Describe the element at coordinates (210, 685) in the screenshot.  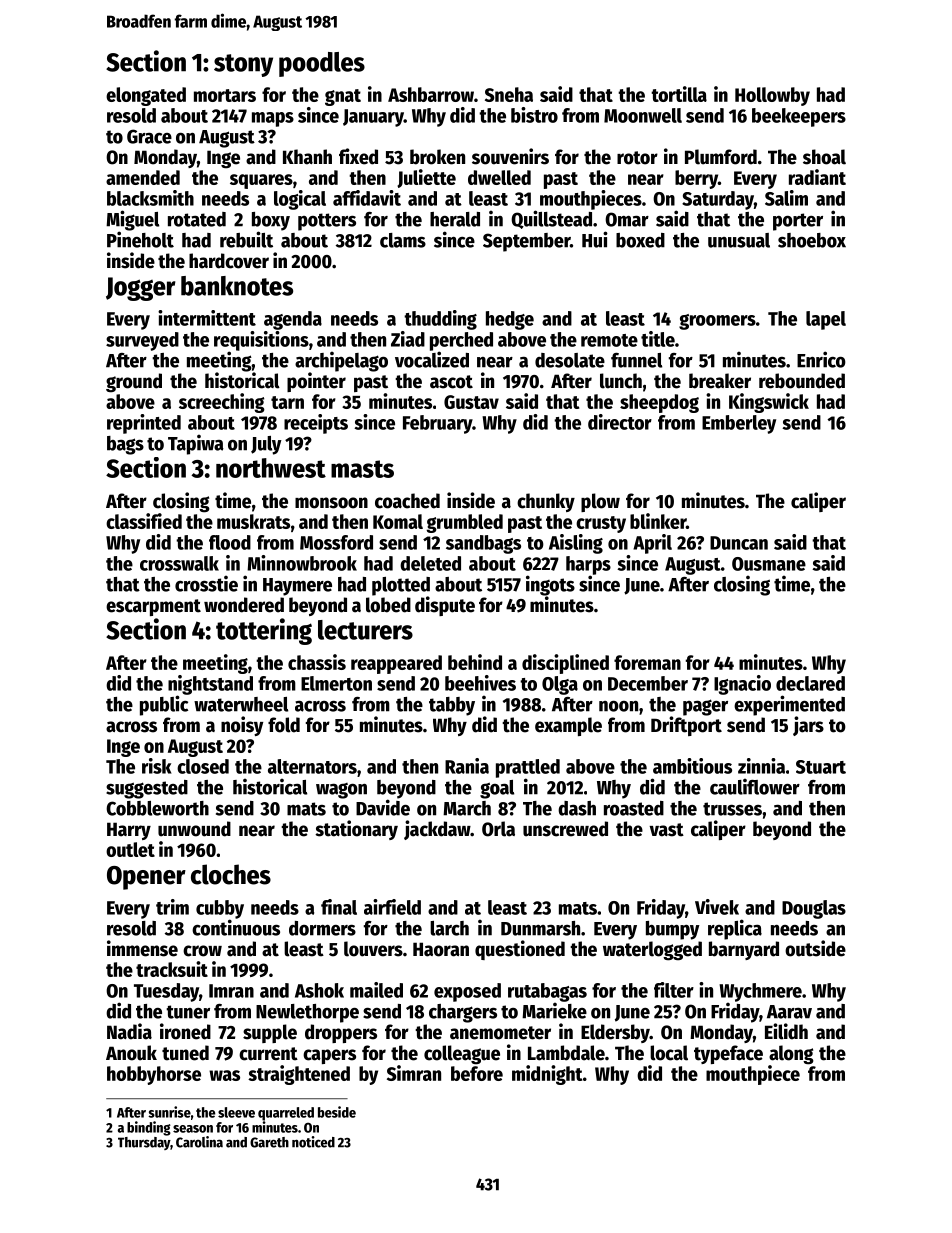
I see `nightstand` at that location.
